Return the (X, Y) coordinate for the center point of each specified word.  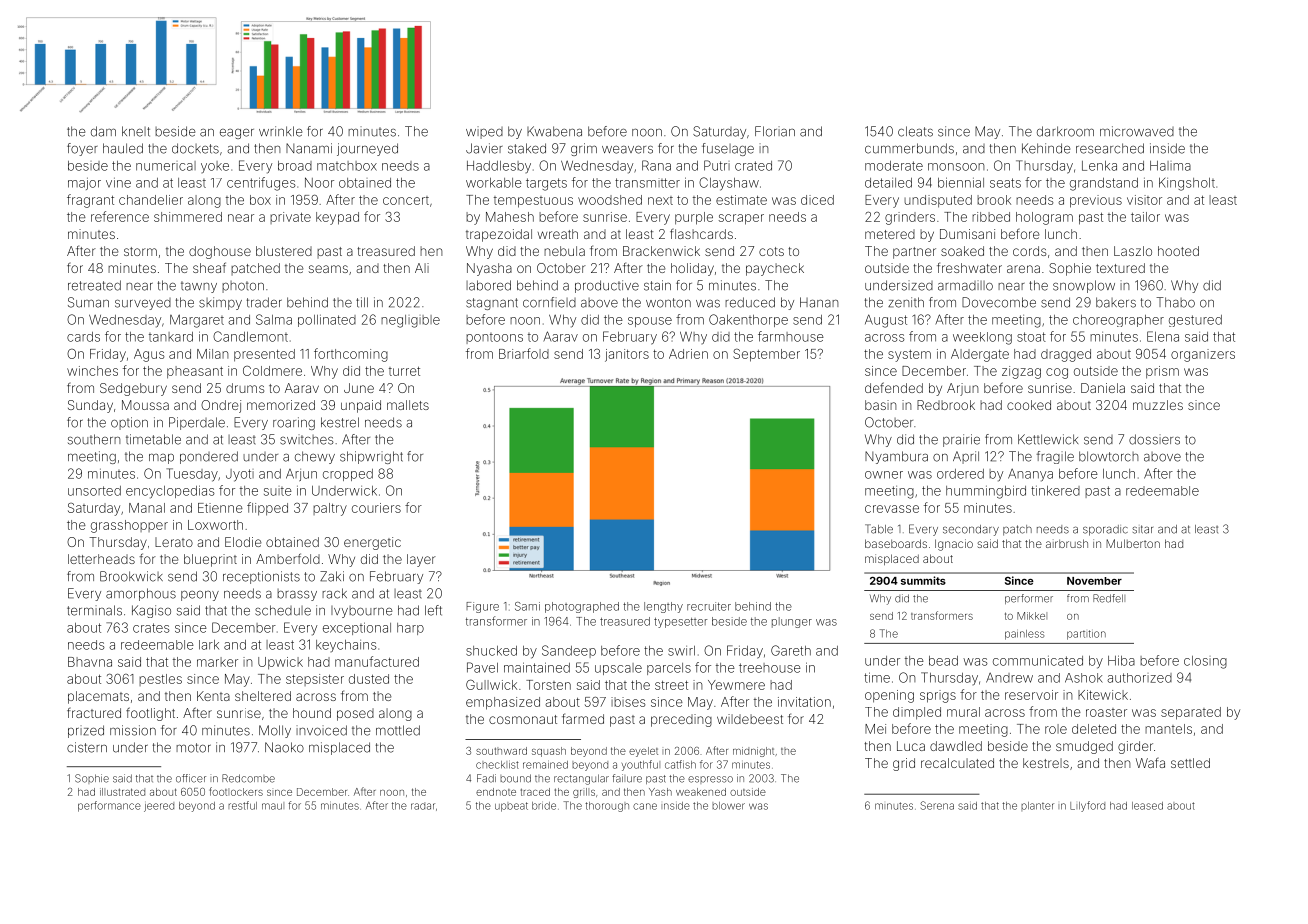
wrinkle (280, 131)
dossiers (1154, 439)
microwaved (1137, 131)
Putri (717, 165)
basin (881, 405)
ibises (628, 702)
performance (109, 806)
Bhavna (90, 662)
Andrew (1009, 678)
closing (1205, 662)
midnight (753, 752)
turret (404, 371)
